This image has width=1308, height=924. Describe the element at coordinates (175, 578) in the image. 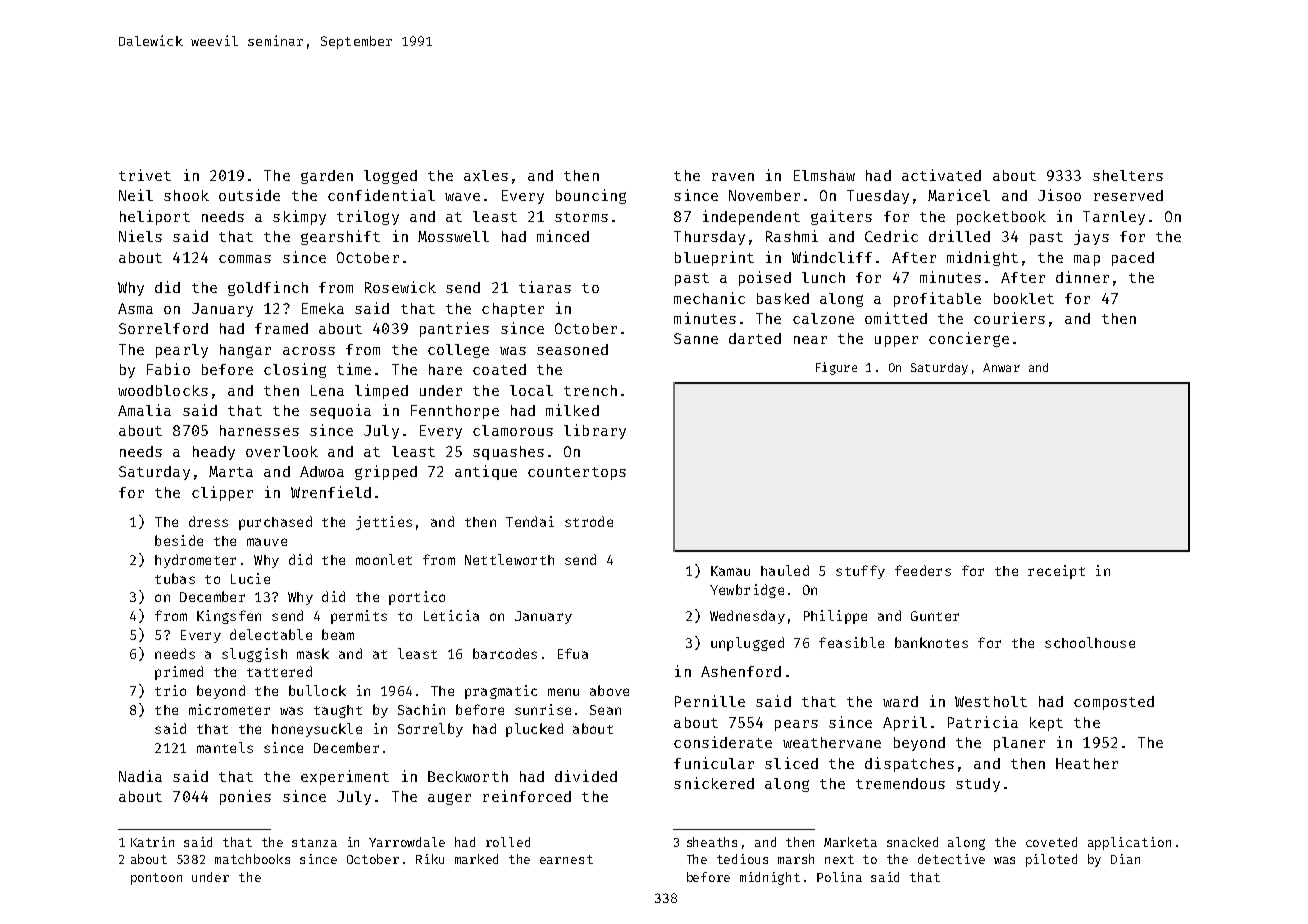

I see `tubas` at that location.
